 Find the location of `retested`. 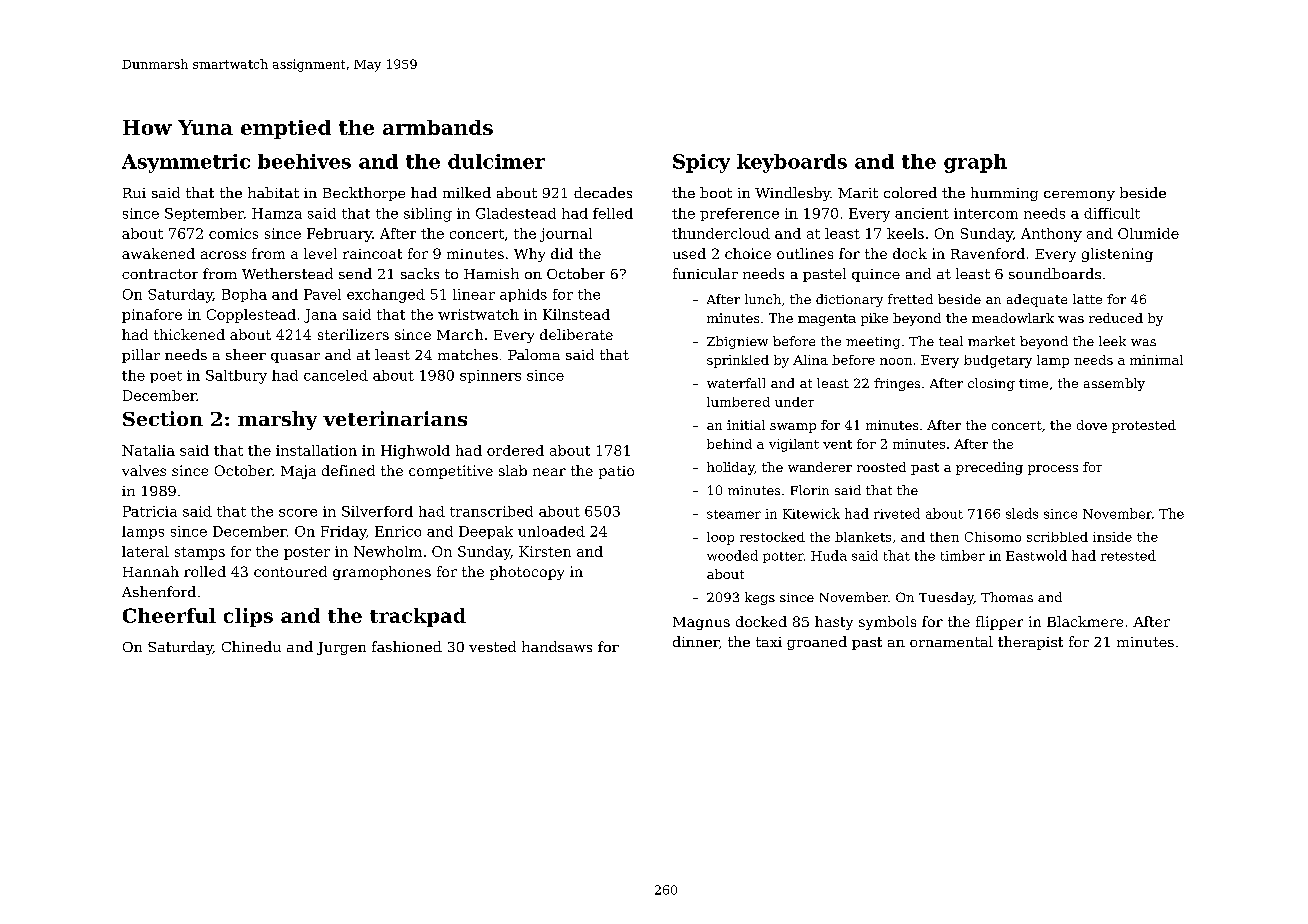

retested is located at coordinates (1128, 555).
